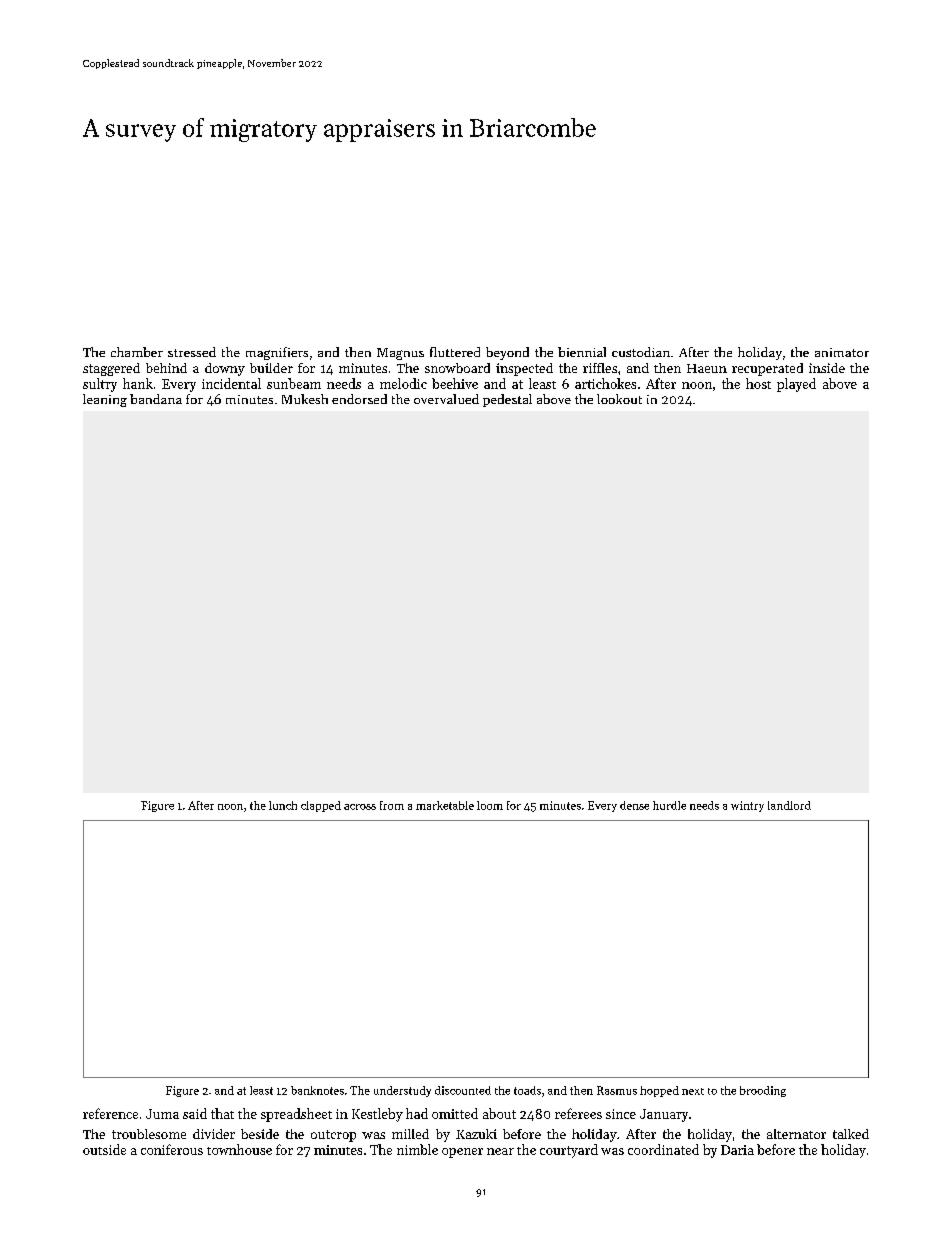  Describe the element at coordinates (104, 1149) in the image. I see `outside` at that location.
